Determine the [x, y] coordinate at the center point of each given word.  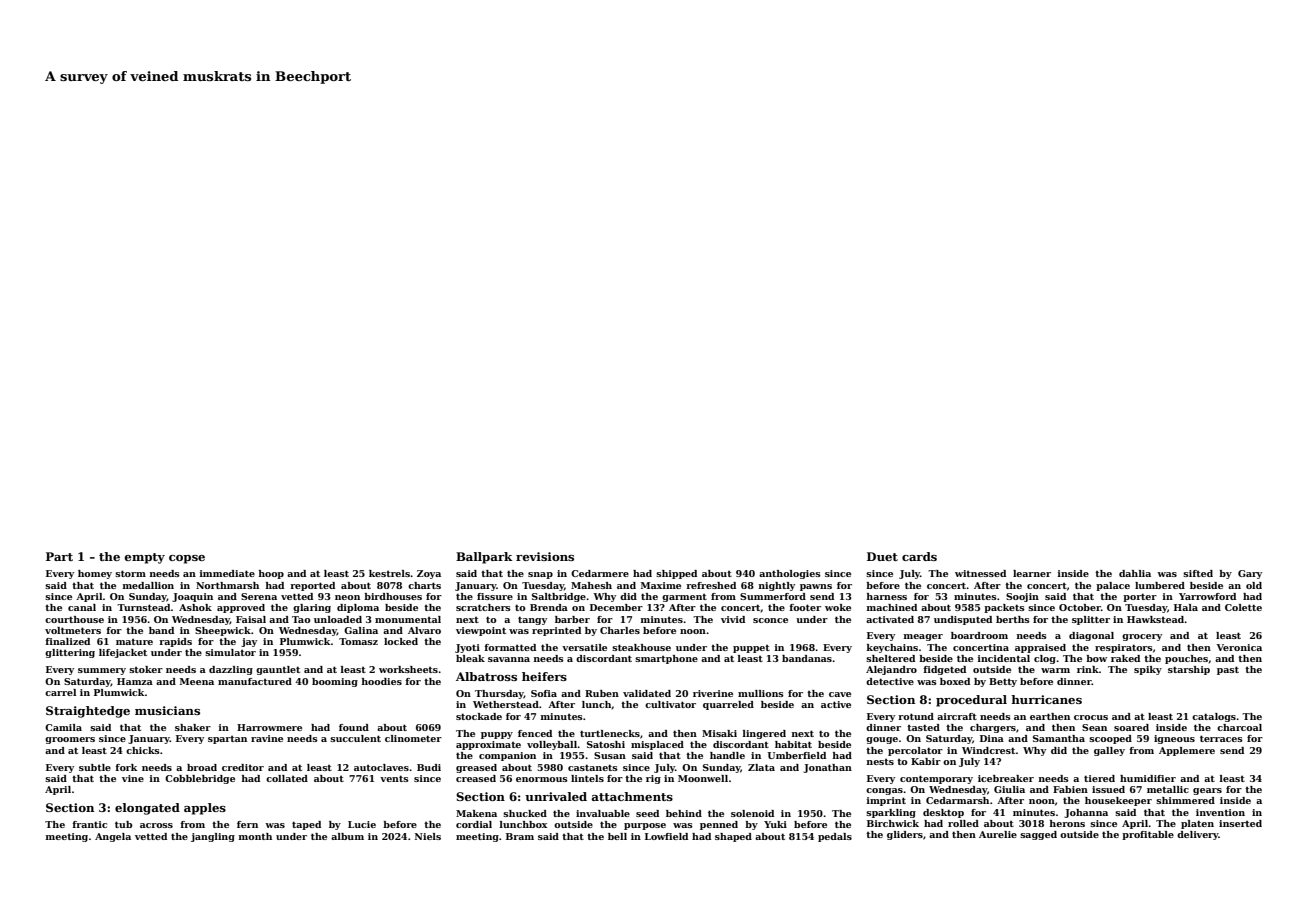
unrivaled [556, 796]
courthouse [74, 619]
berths [1013, 619]
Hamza [135, 681]
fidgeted [944, 670]
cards [919, 556]
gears [1207, 791]
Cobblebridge [200, 779]
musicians [167, 710]
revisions [545, 556]
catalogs [1214, 717]
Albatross [486, 676]
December [616, 607]
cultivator [670, 704]
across [156, 825]
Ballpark [484, 558]
